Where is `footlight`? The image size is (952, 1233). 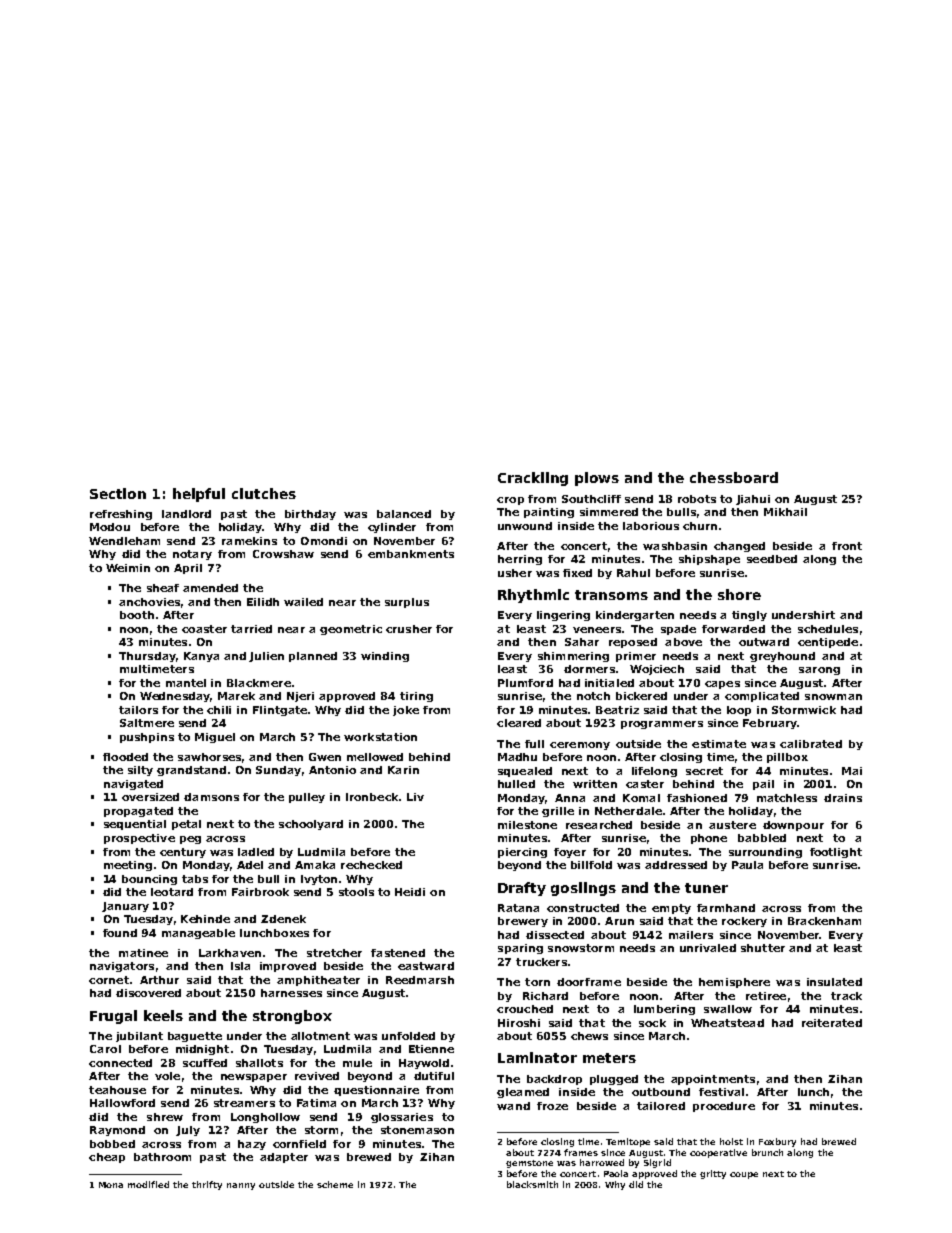 footlight is located at coordinates (836, 853).
